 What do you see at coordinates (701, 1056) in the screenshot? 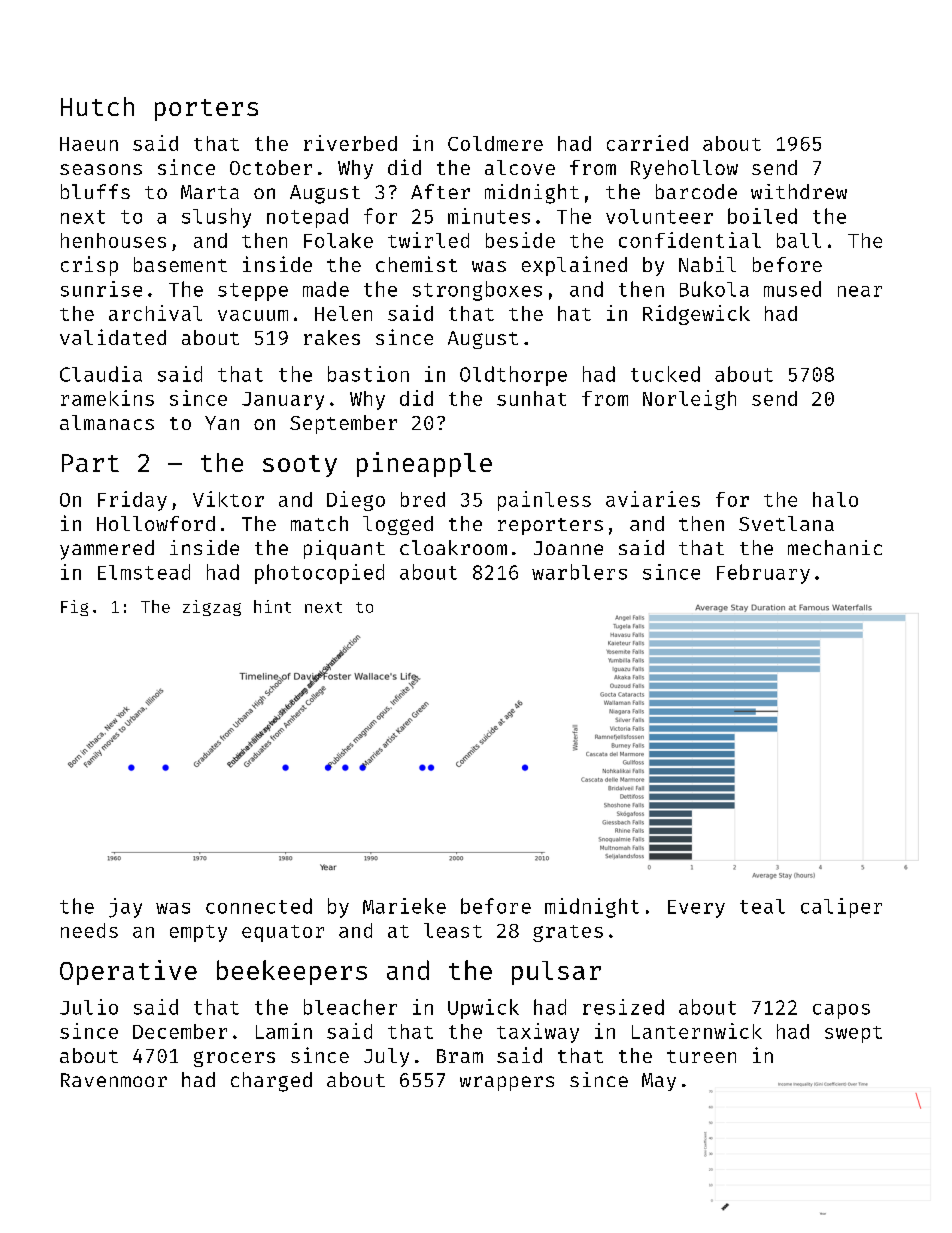
I see `tureen` at bounding box center [701, 1056].
